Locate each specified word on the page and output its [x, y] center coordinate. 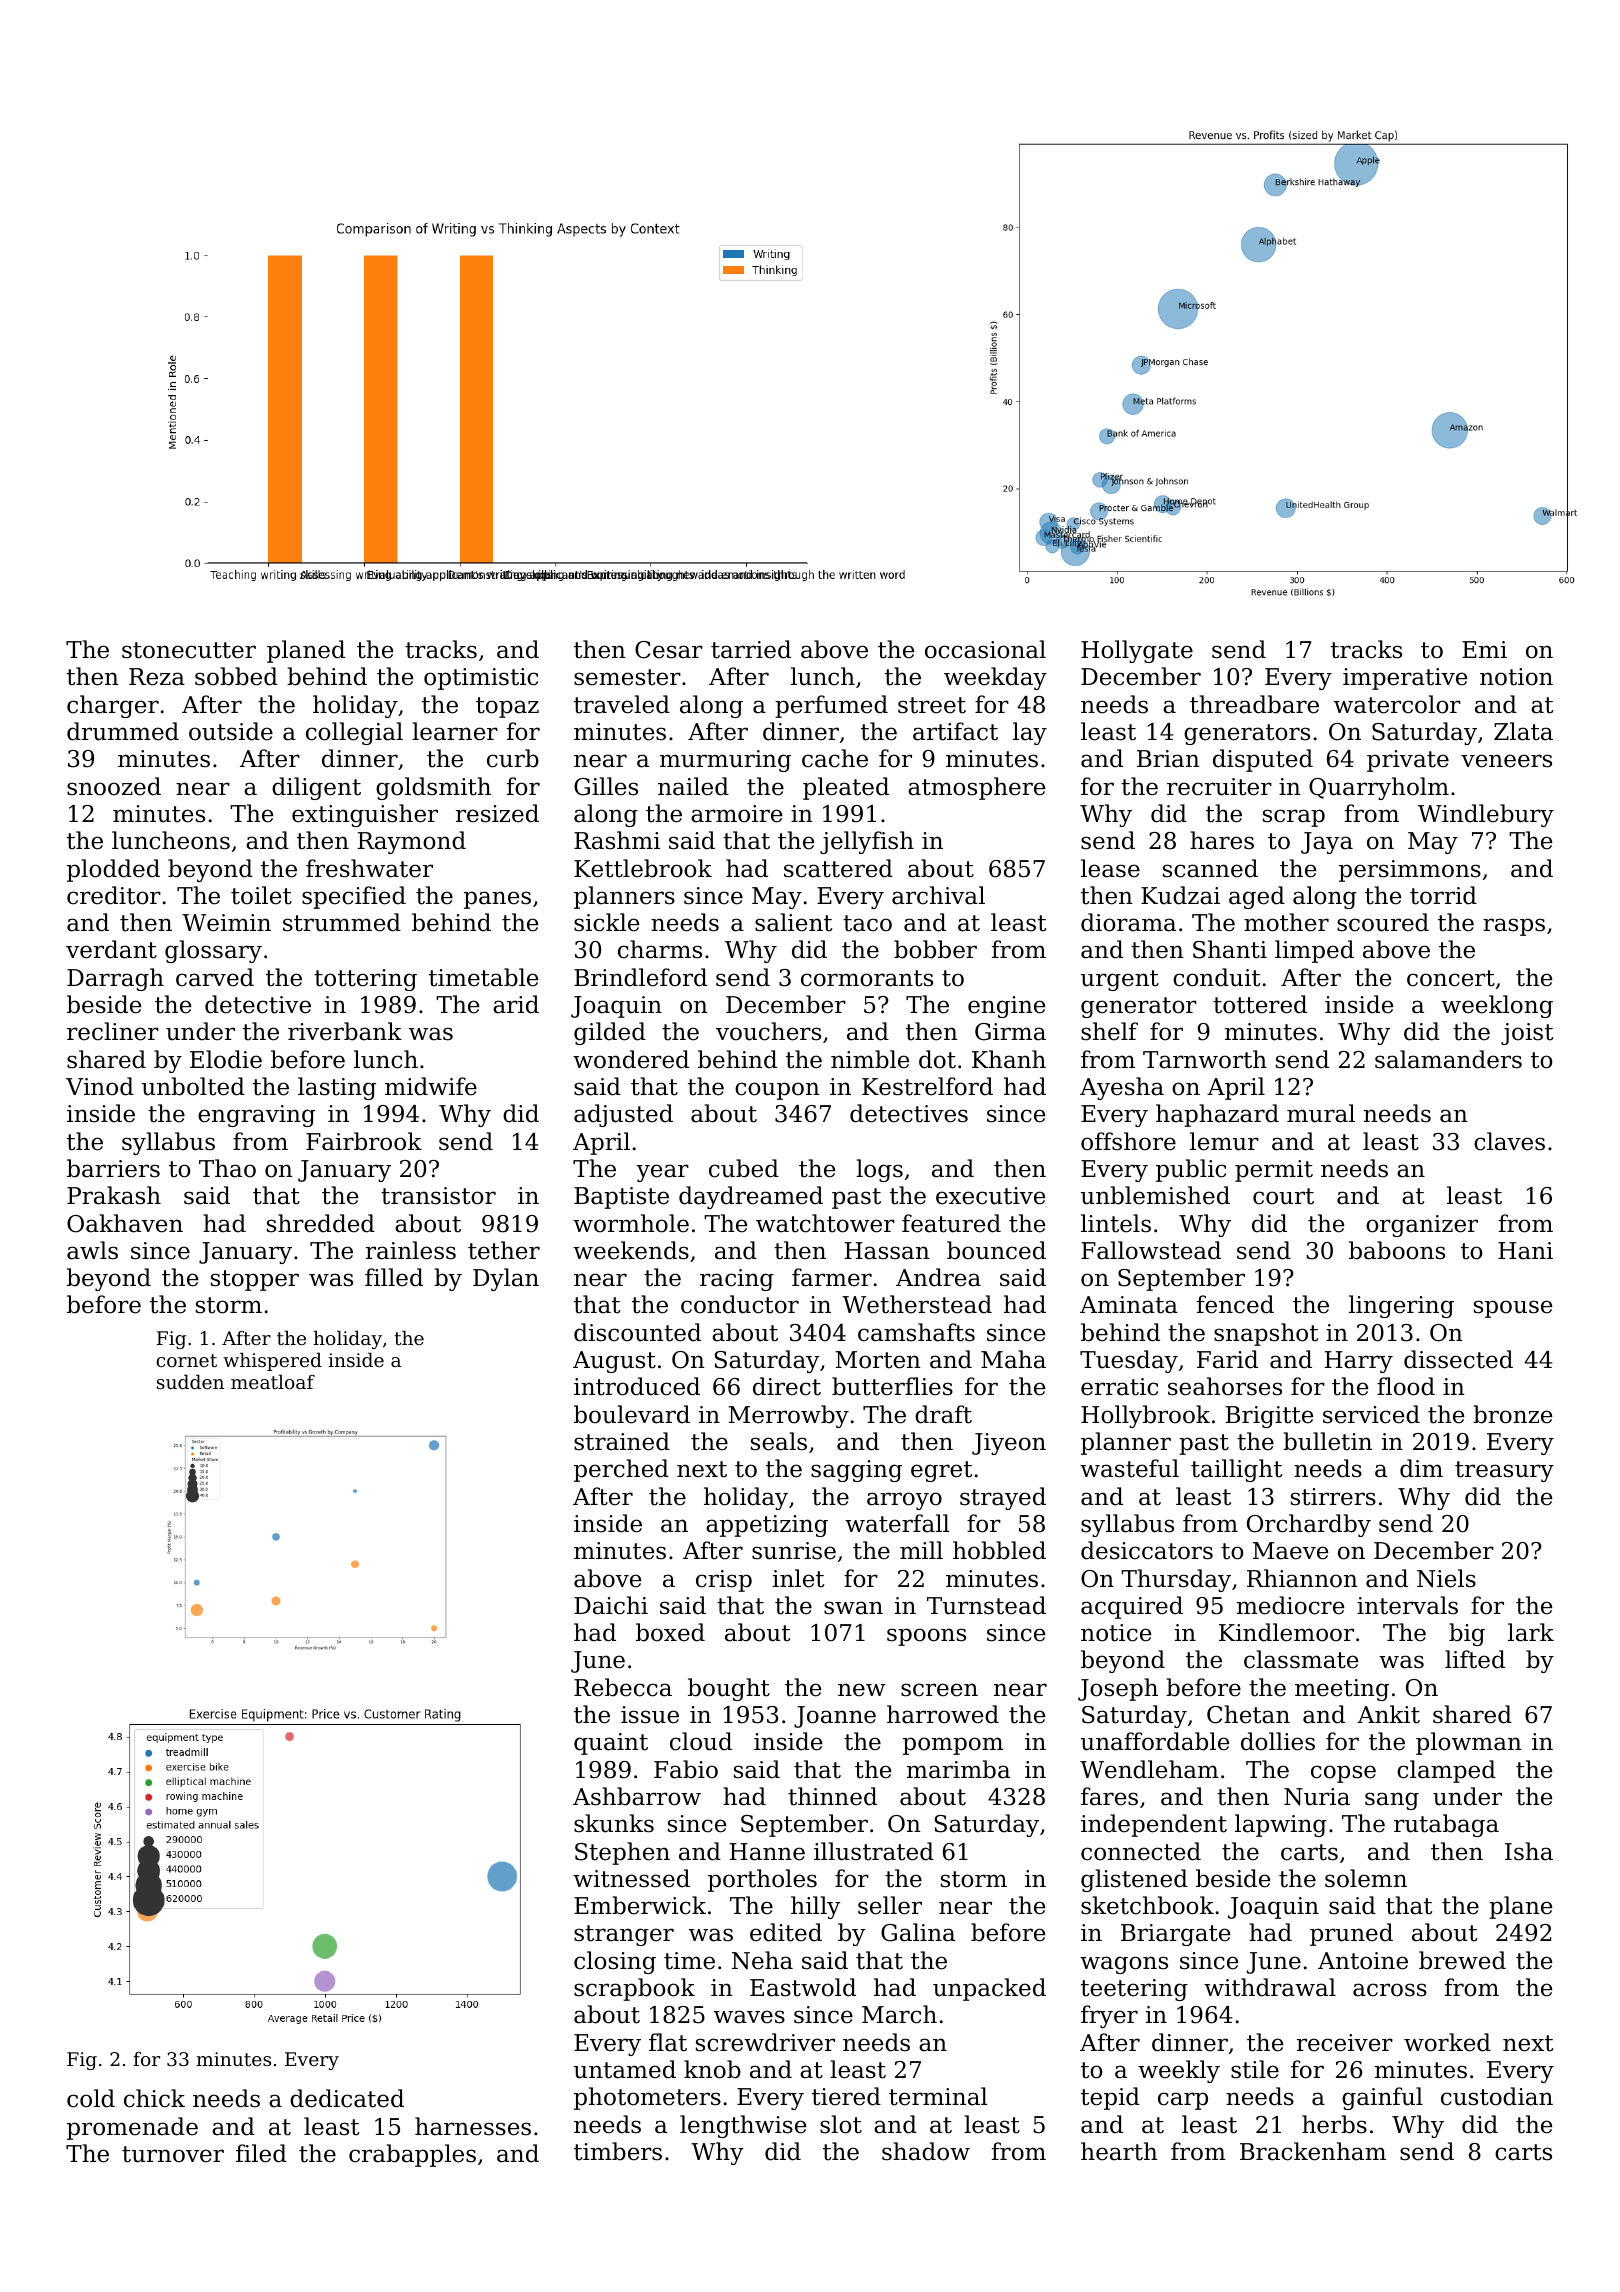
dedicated [347, 2098]
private [1408, 761]
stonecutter [189, 650]
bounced [996, 1250]
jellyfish [867, 842]
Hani [1525, 1251]
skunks [614, 1823]
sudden [190, 1381]
